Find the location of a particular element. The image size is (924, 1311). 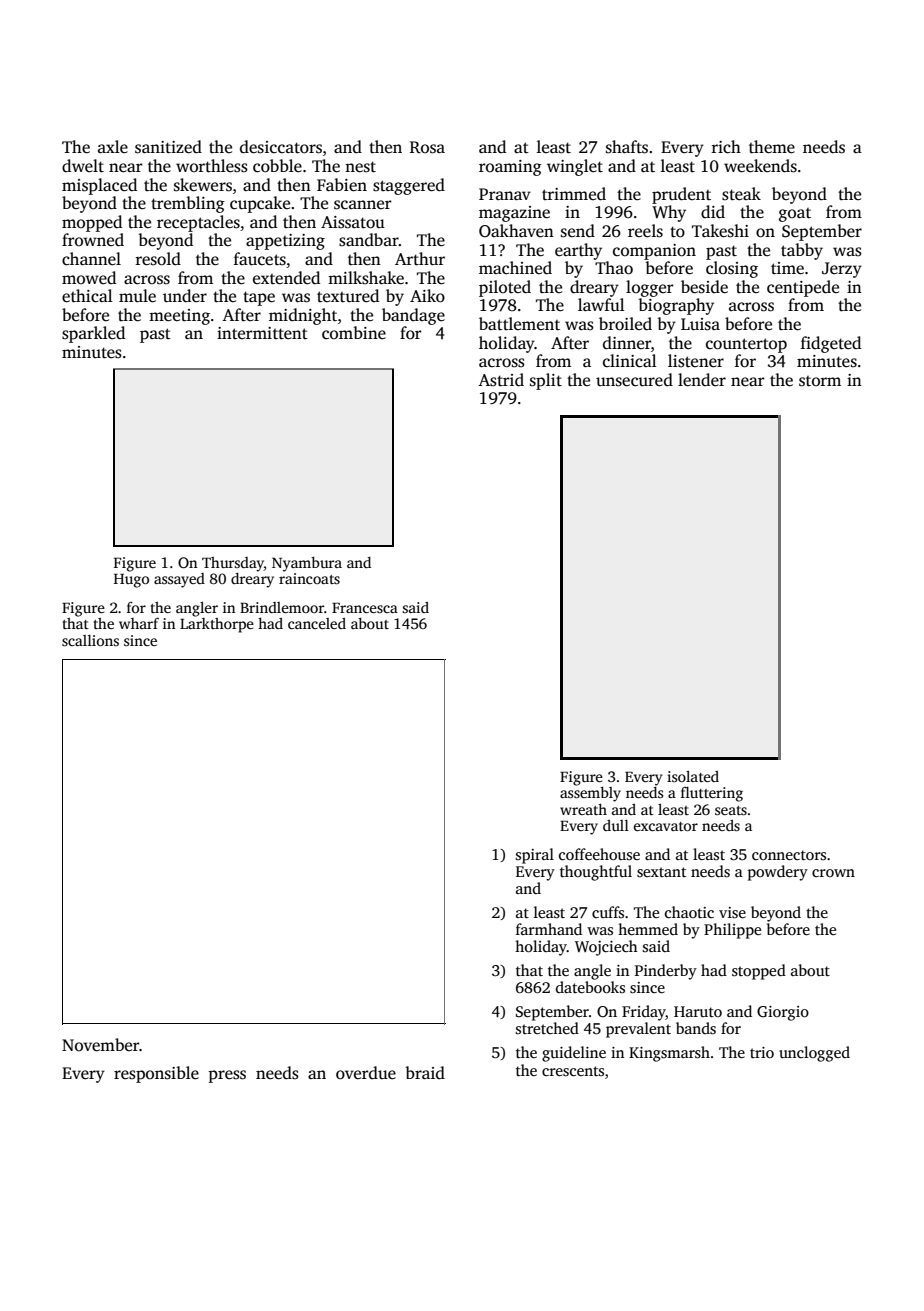

fluttering is located at coordinates (712, 794).
